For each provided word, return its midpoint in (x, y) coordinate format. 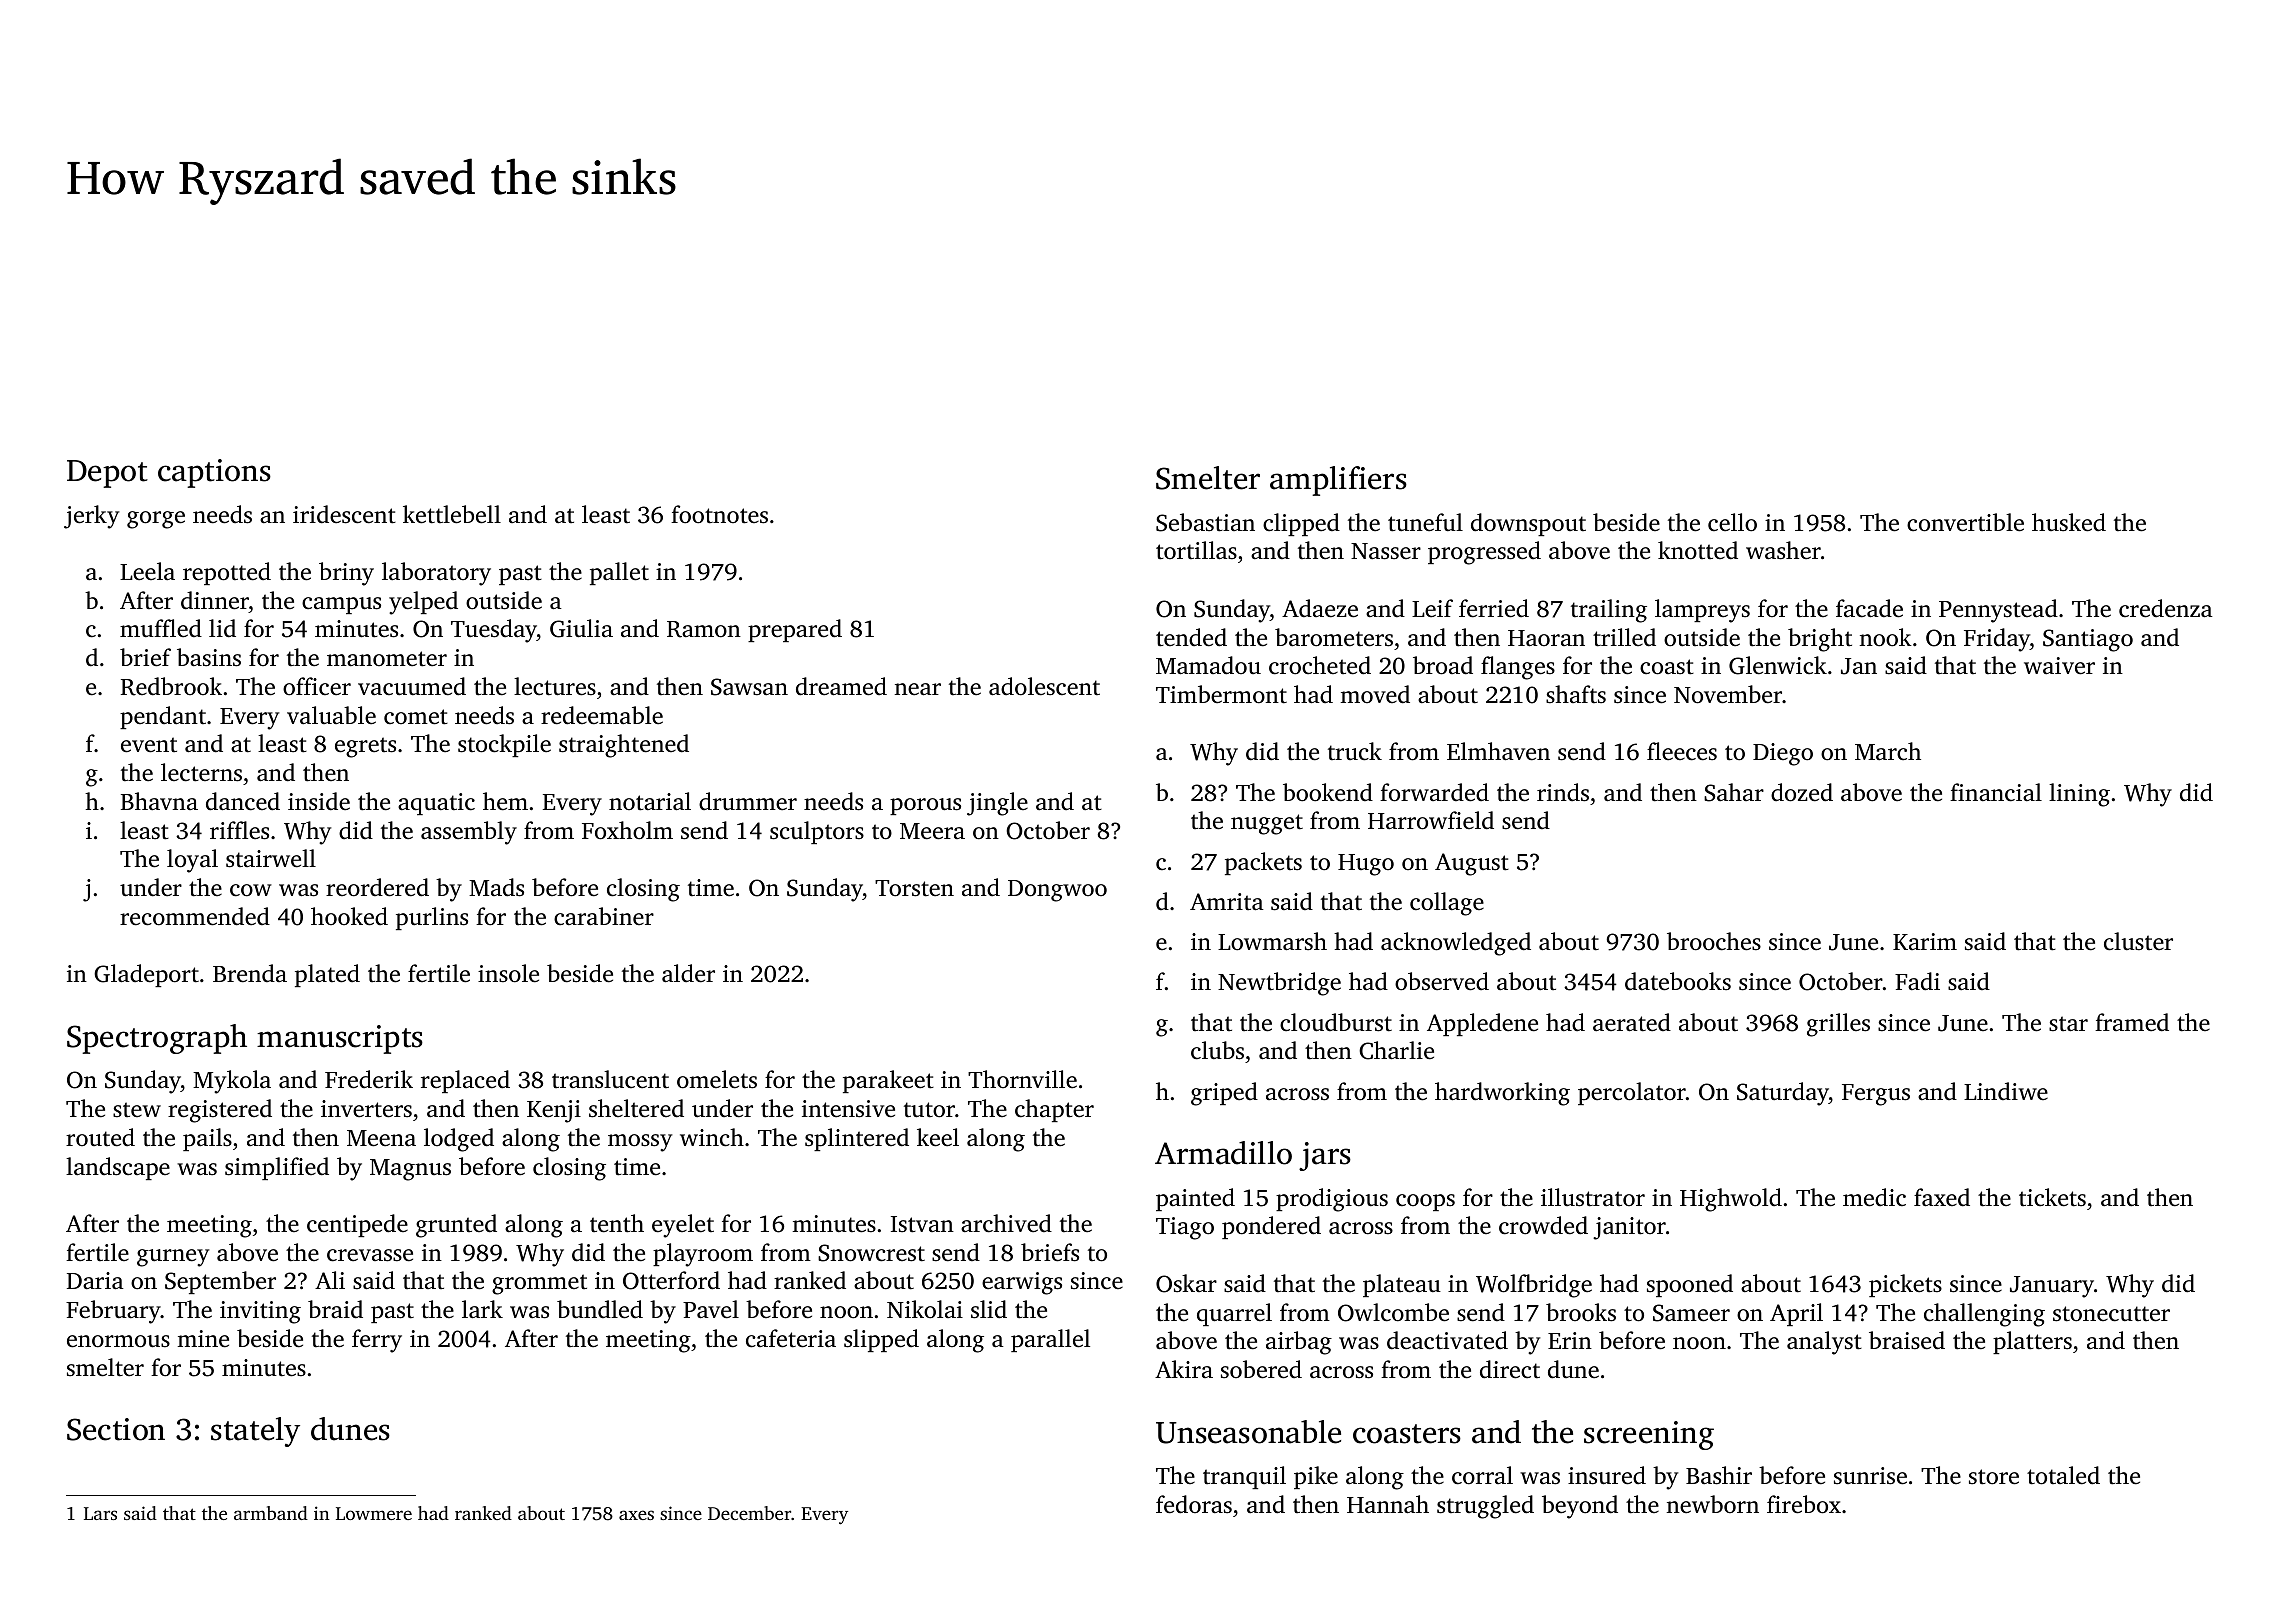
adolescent (1044, 686)
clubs (1217, 1050)
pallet (619, 573)
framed (2132, 1022)
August (1472, 864)
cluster (2138, 941)
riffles (239, 830)
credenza (2166, 608)
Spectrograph (157, 1039)
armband (271, 1513)
